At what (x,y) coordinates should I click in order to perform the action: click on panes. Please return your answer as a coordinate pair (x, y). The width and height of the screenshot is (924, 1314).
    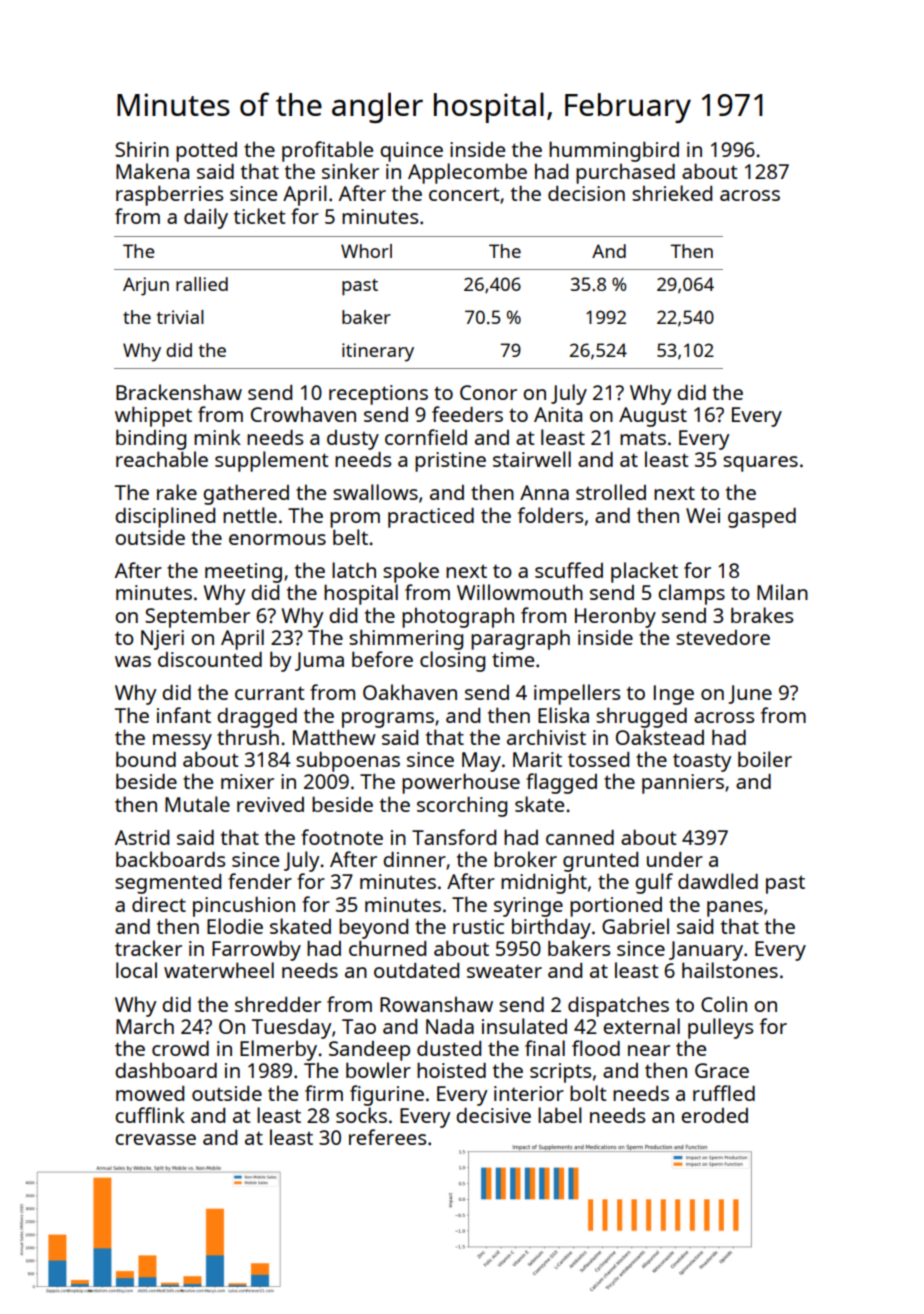
    Looking at the image, I should click on (735, 909).
